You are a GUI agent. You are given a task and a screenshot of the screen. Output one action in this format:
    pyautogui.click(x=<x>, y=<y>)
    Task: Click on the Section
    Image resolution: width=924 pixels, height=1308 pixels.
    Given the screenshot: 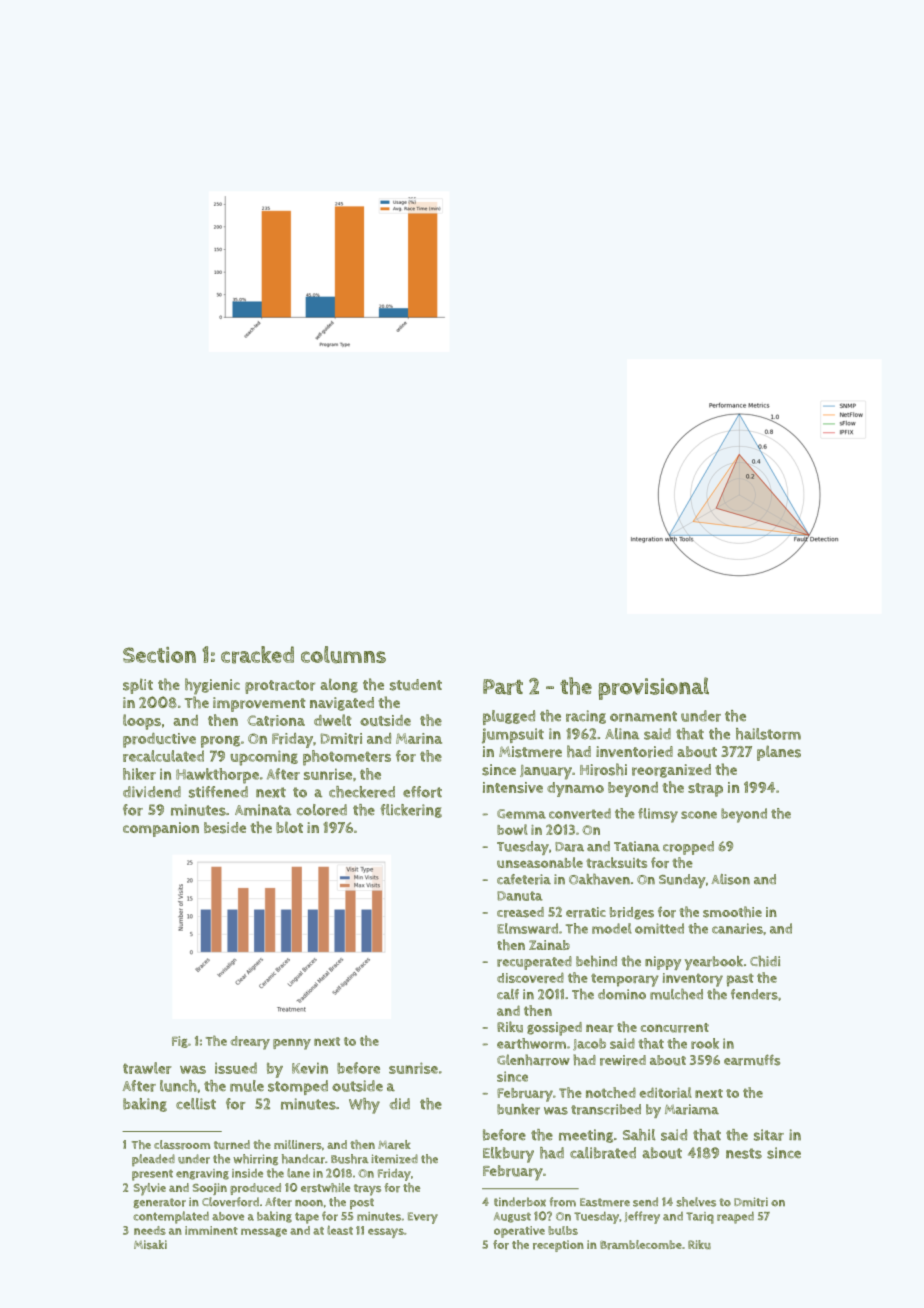 What is the action you would take?
    pyautogui.click(x=159, y=655)
